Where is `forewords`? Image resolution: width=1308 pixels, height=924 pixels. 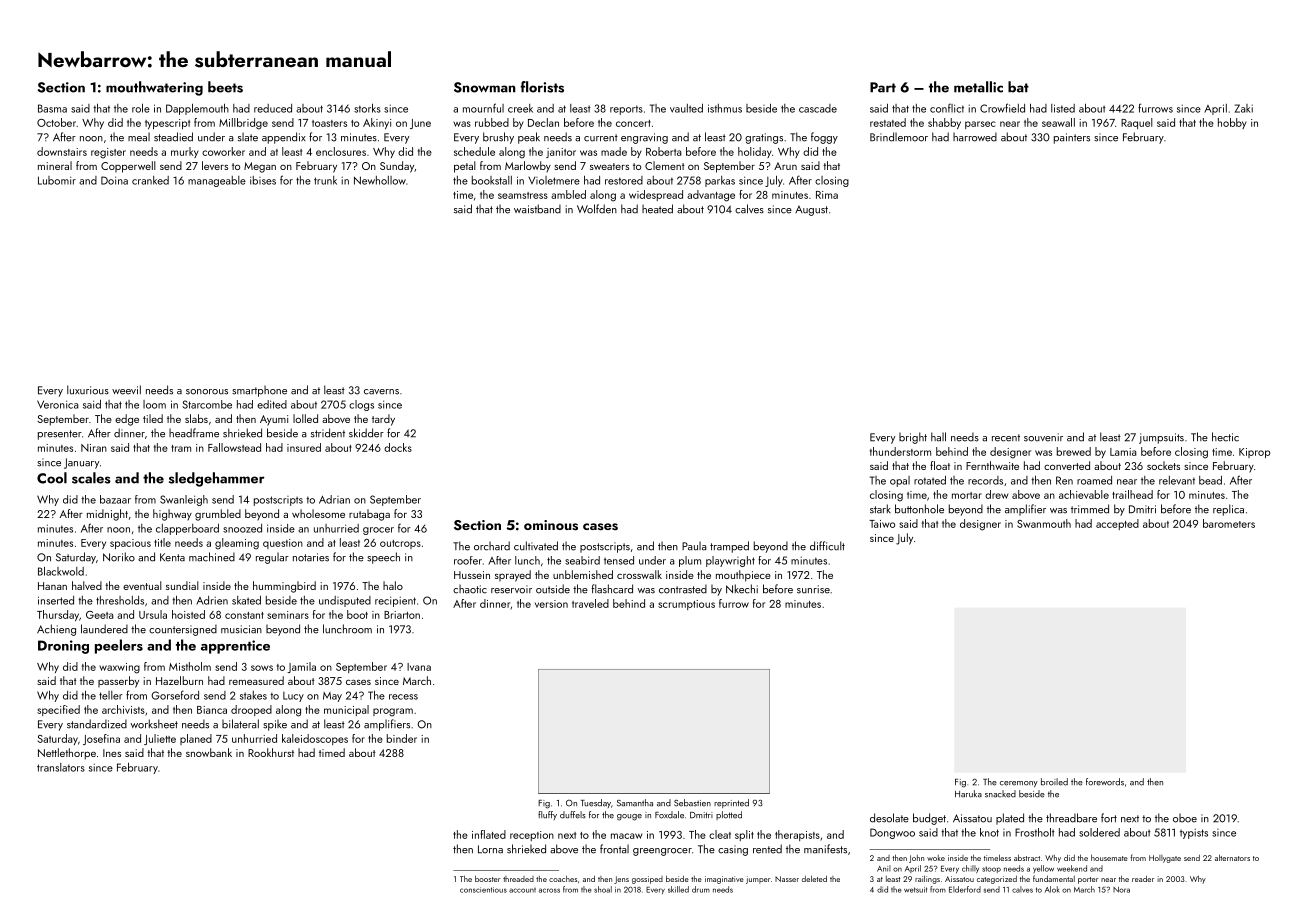
forewords is located at coordinates (1105, 782).
